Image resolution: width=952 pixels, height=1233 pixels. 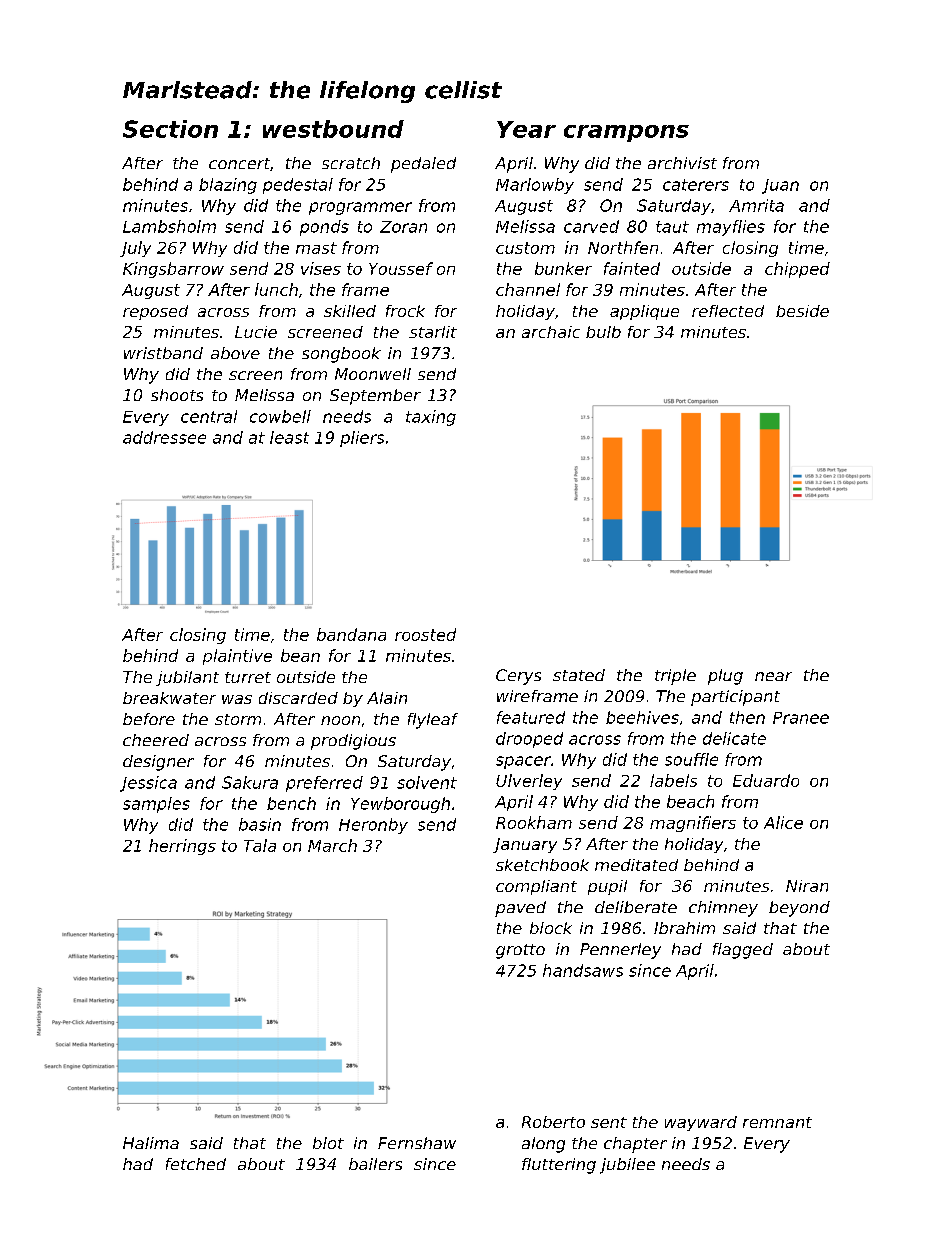 What do you see at coordinates (156, 805) in the image?
I see `samples` at bounding box center [156, 805].
